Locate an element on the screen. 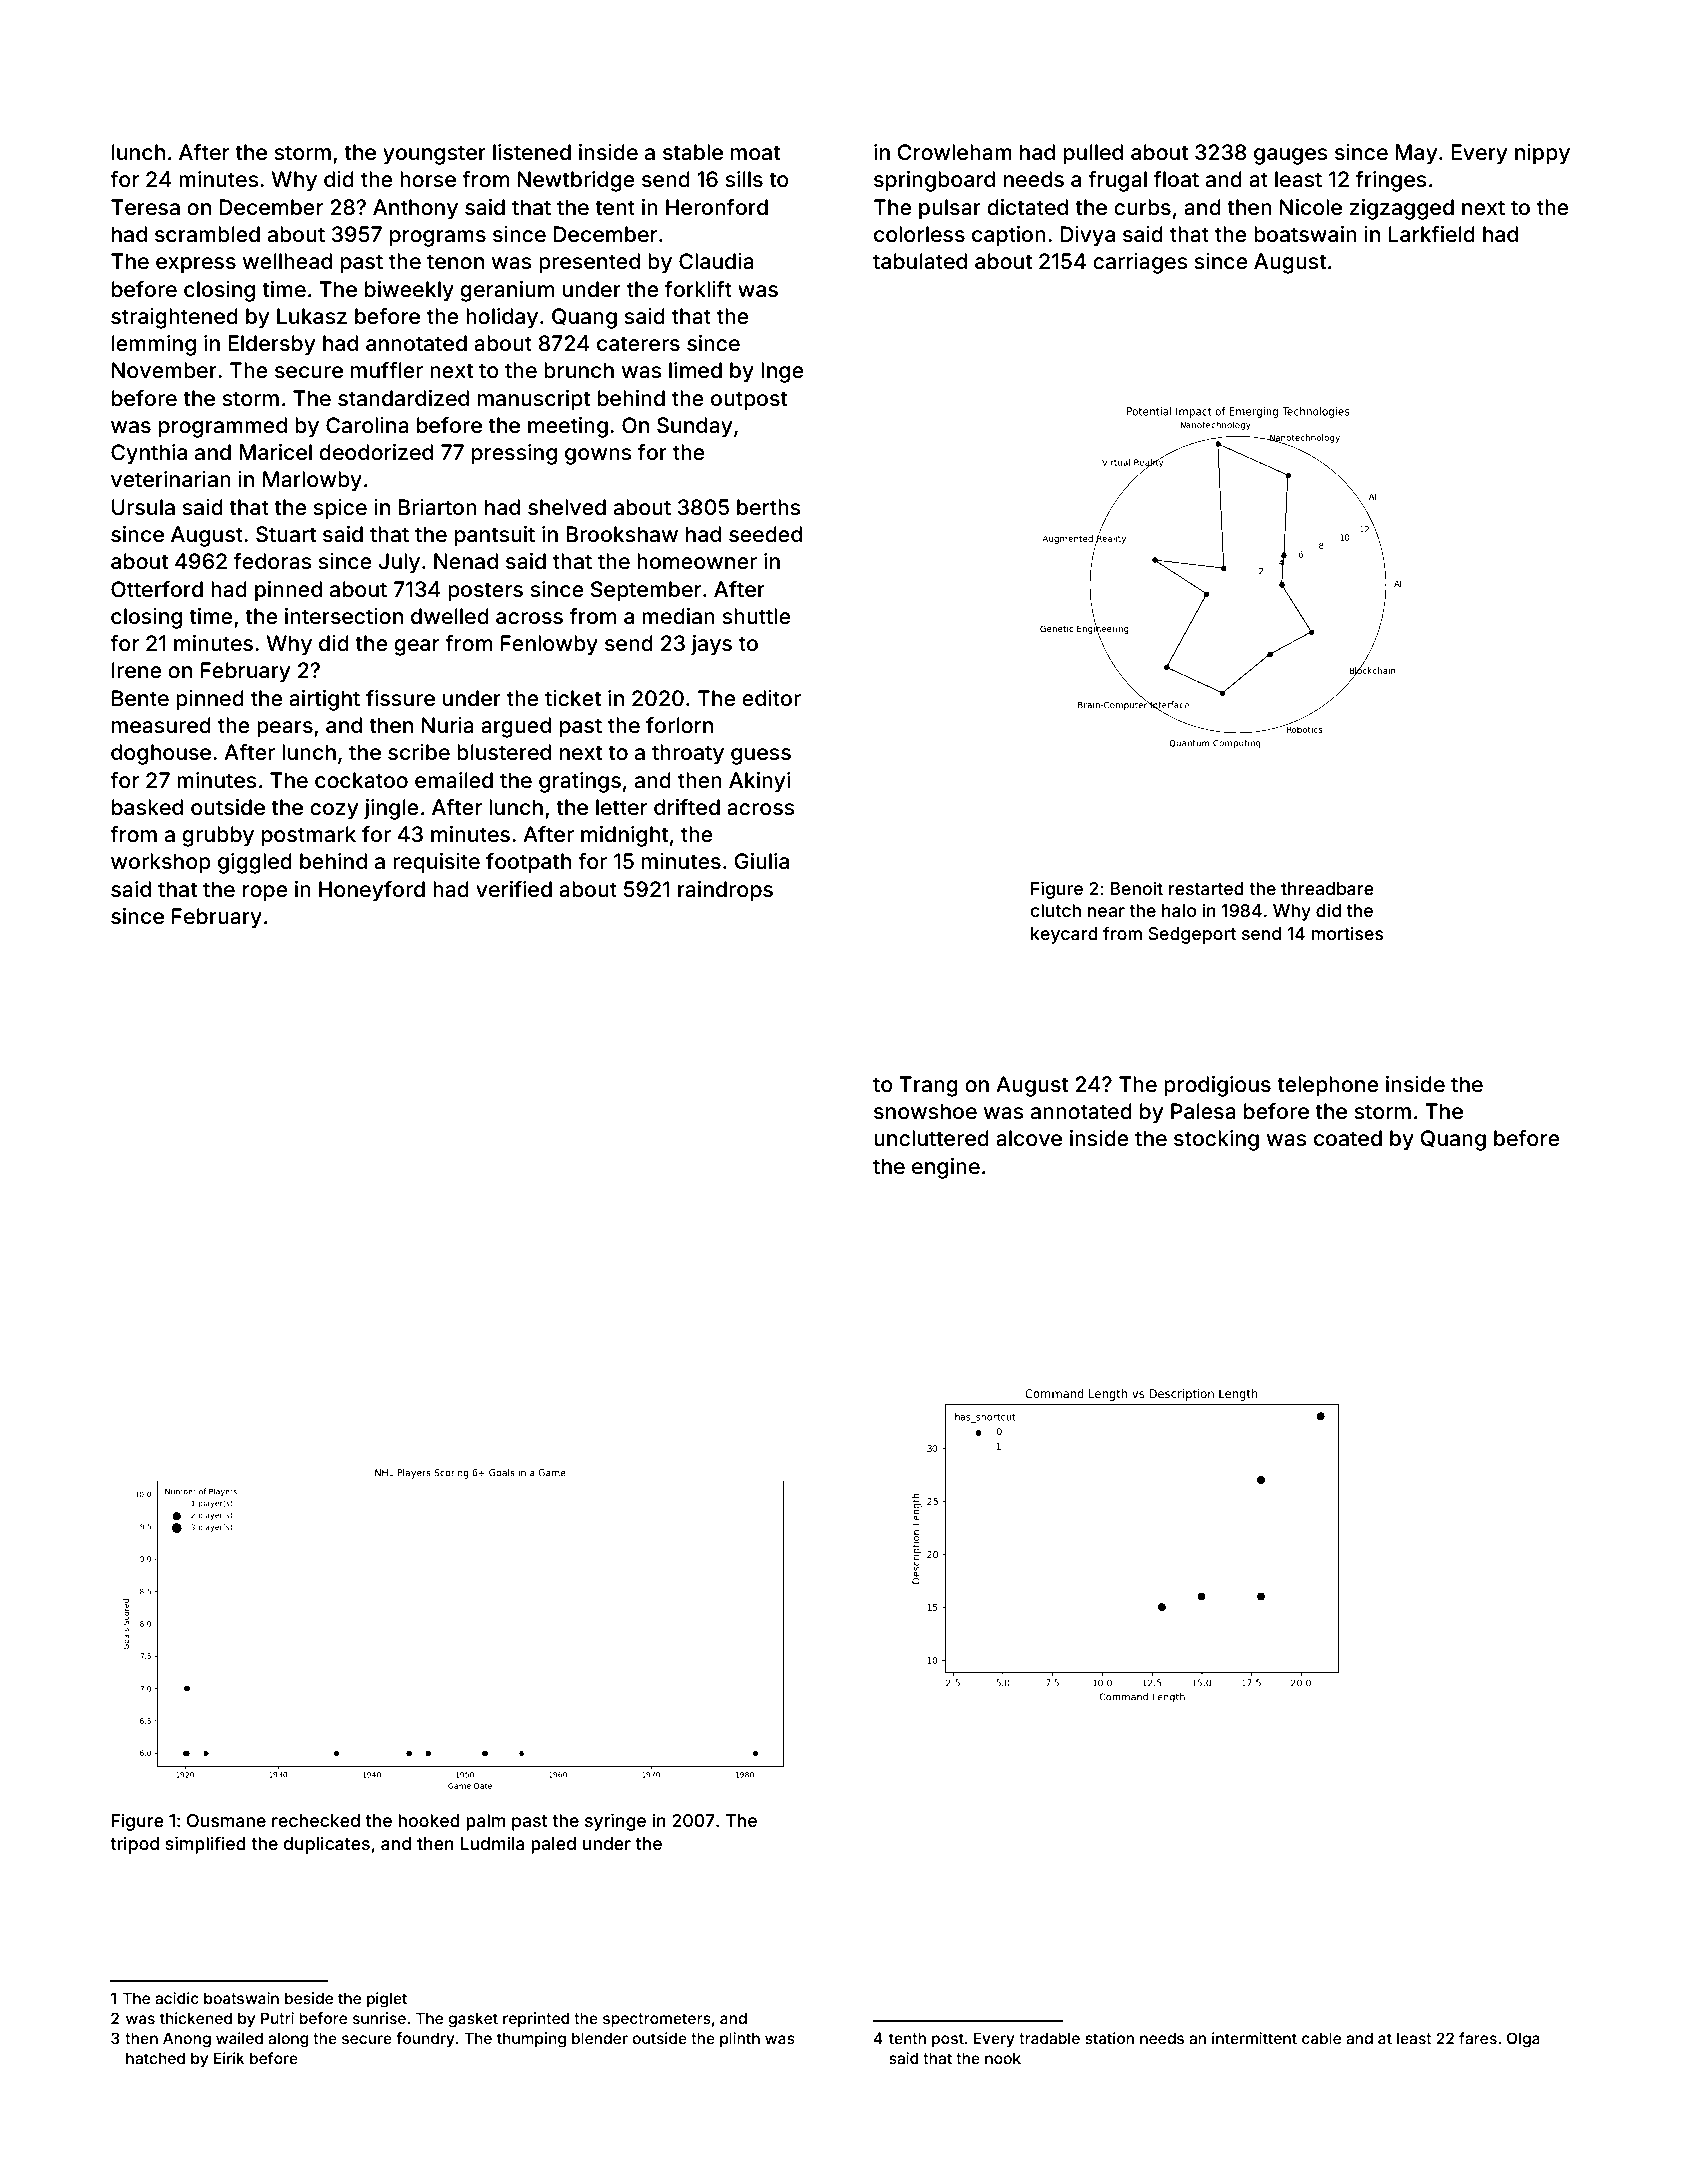  Teresa is located at coordinates (145, 207).
